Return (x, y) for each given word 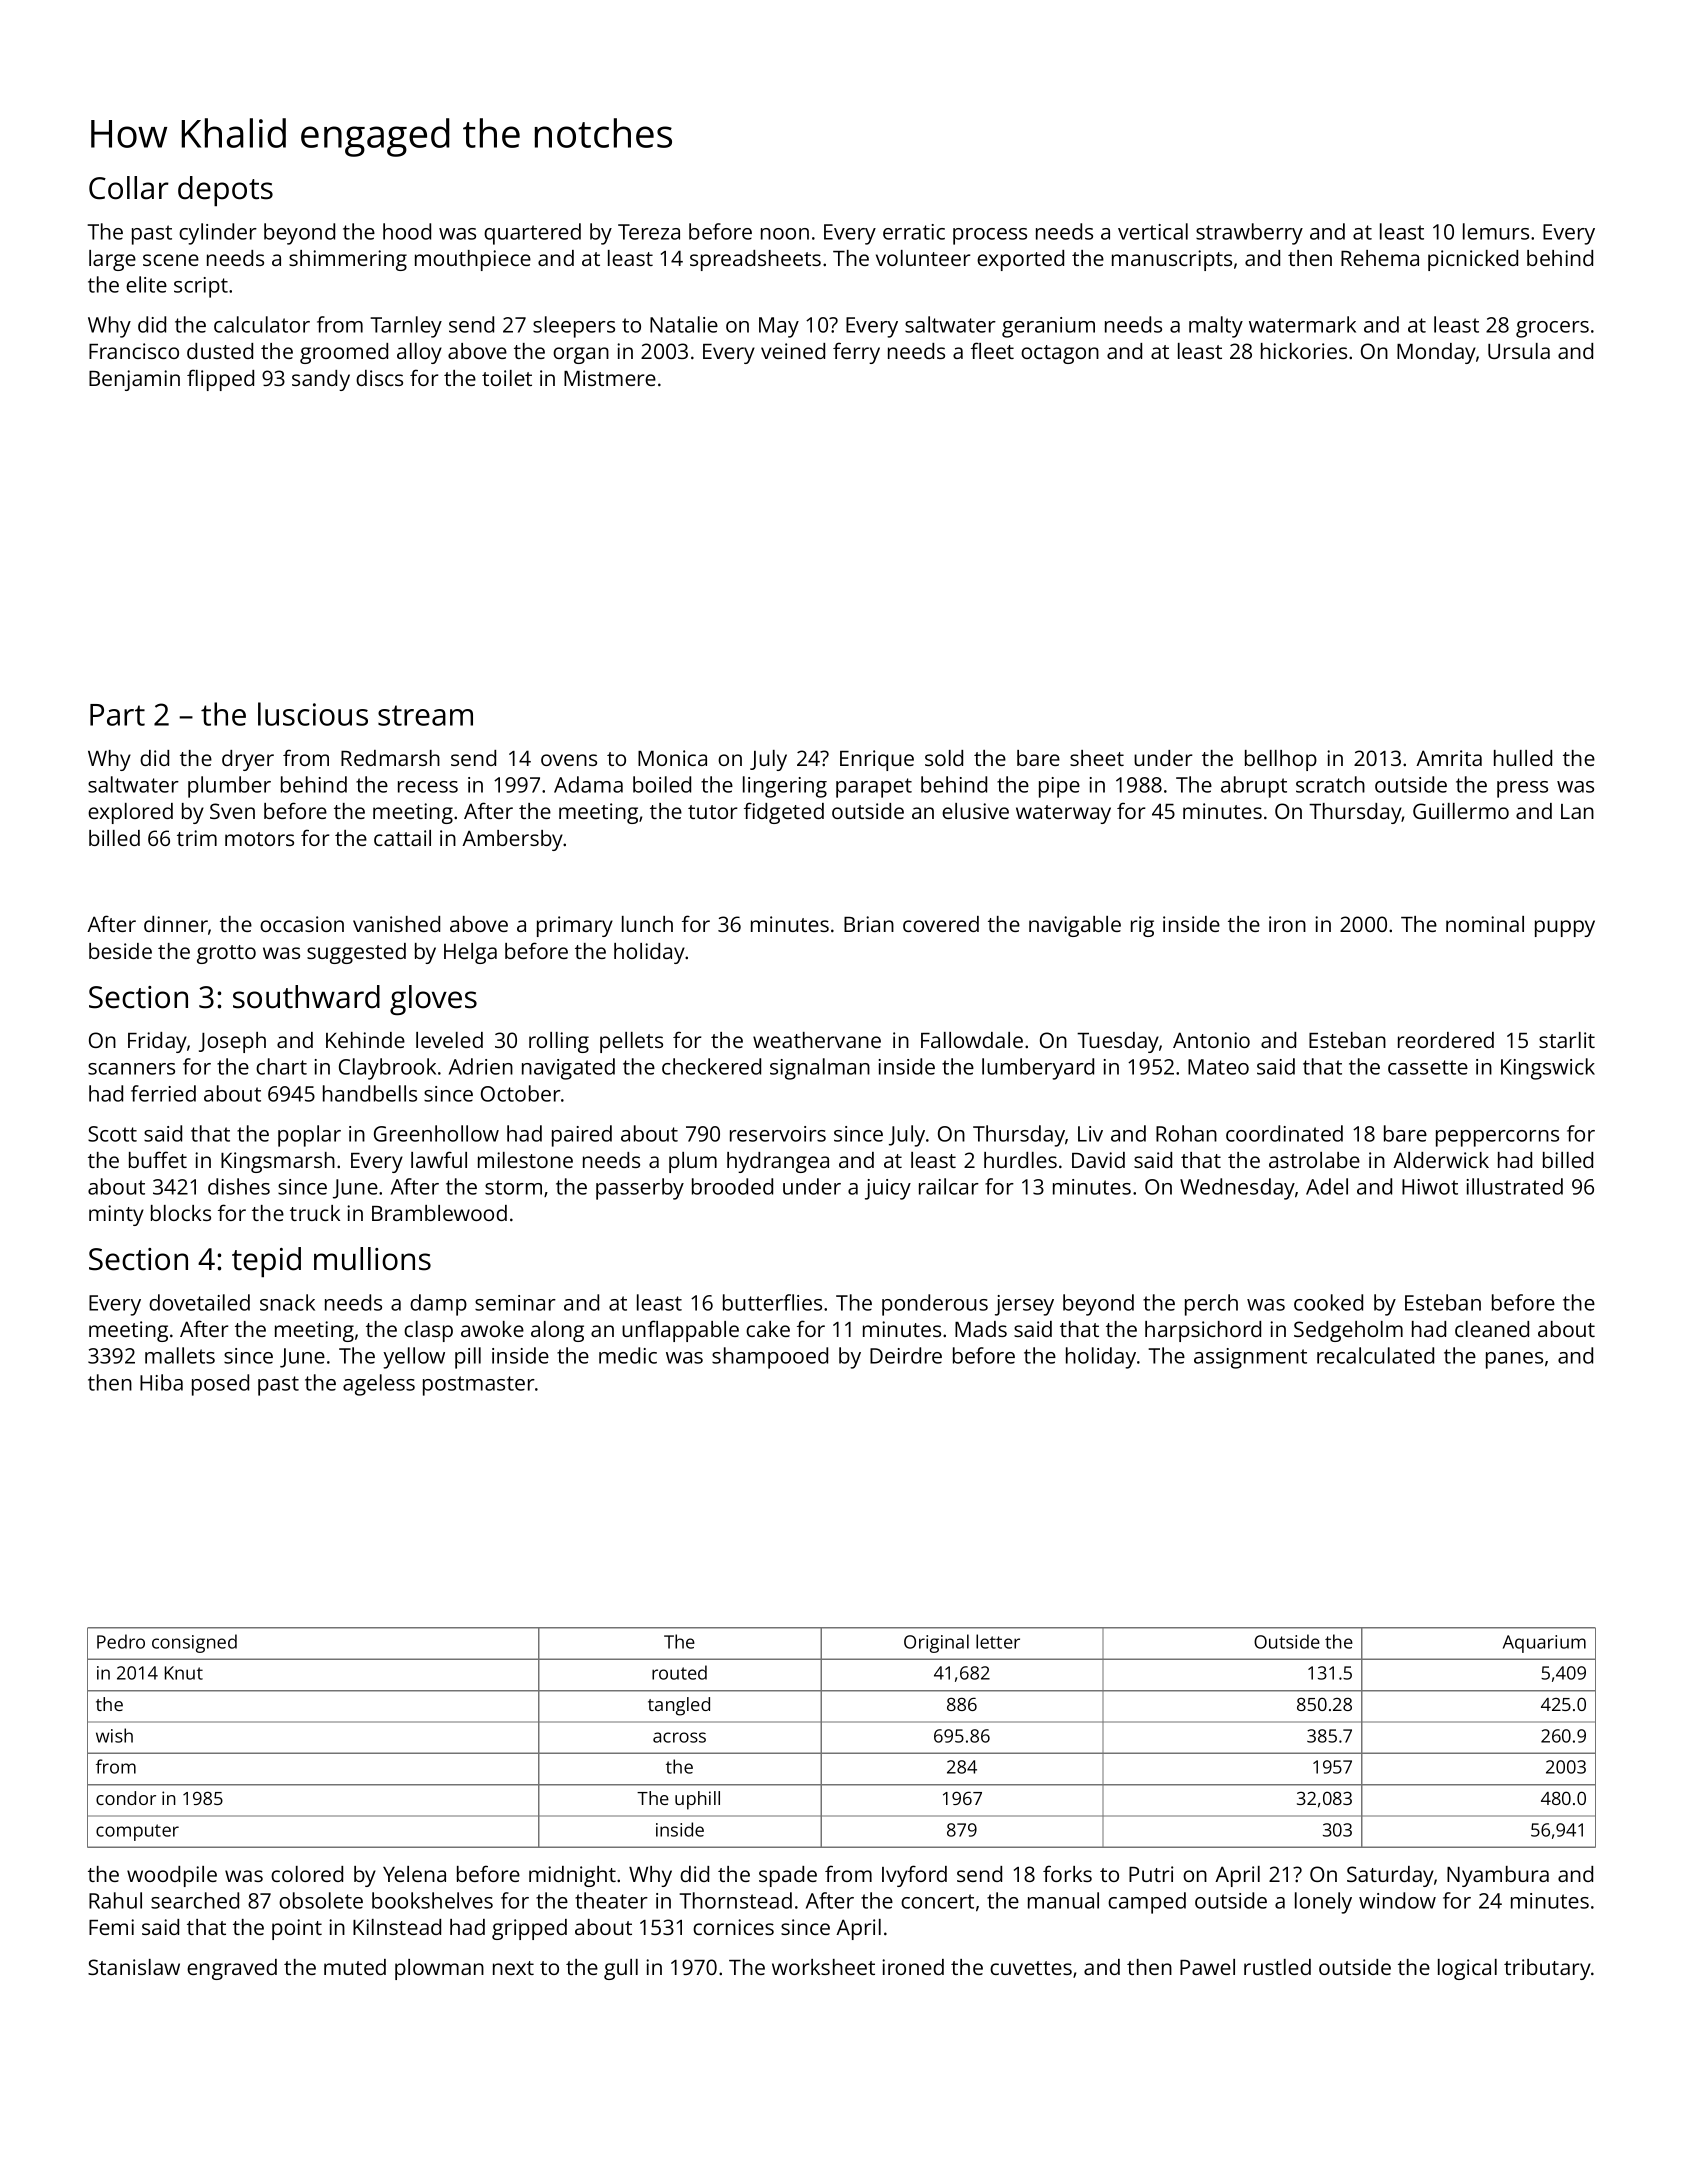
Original (936, 1643)
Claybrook (387, 1069)
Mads (981, 1329)
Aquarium (1544, 1644)
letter (998, 1641)
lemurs (1496, 231)
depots (225, 191)
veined (793, 351)
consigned (194, 1643)
